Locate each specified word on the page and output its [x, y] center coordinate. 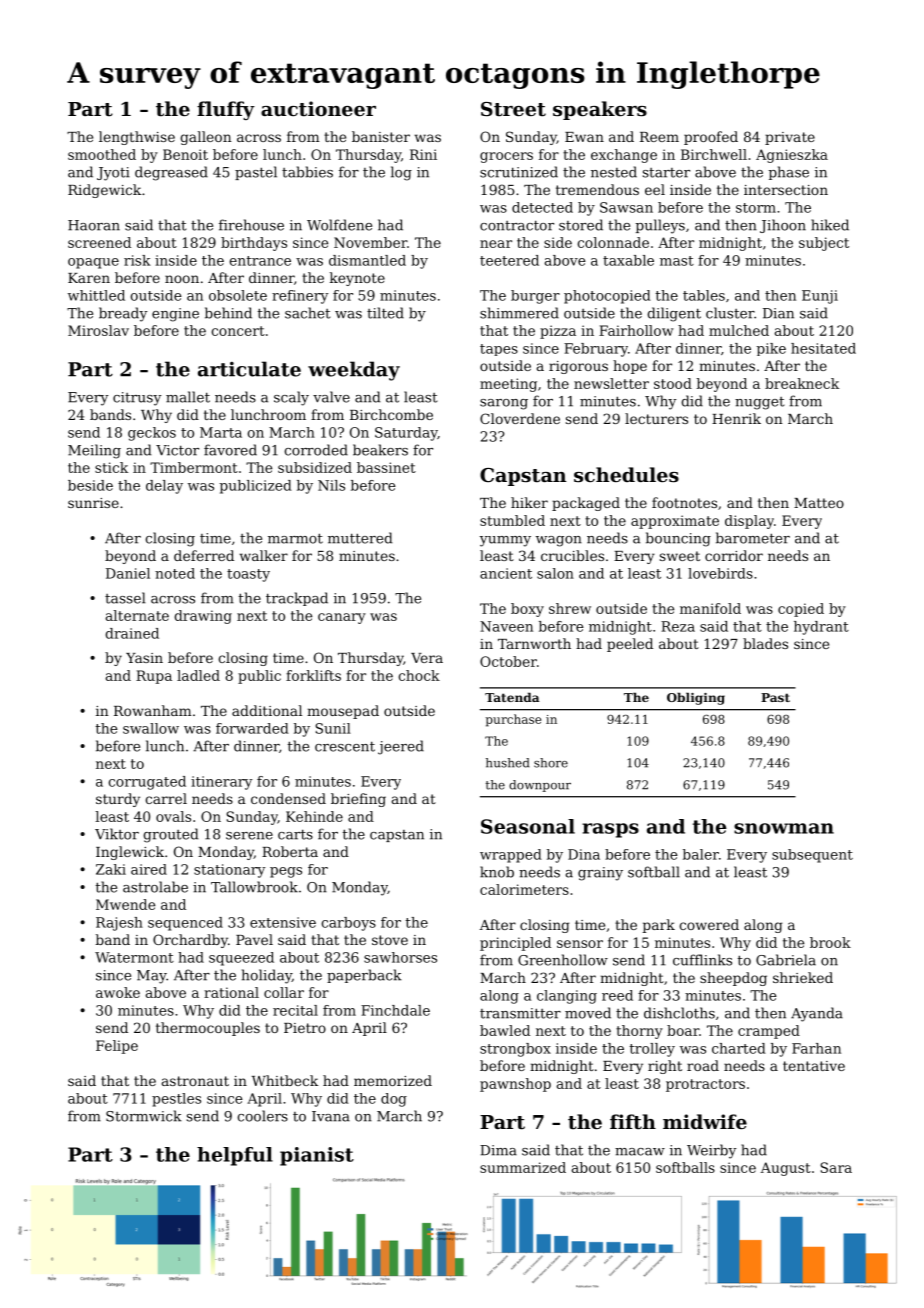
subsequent [812, 856]
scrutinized [519, 172]
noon [182, 279]
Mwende [125, 904]
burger [535, 297]
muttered [360, 538]
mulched [739, 330]
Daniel [128, 573]
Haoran [94, 225]
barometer [753, 538]
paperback [364, 976]
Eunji [820, 297]
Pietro [305, 1028]
